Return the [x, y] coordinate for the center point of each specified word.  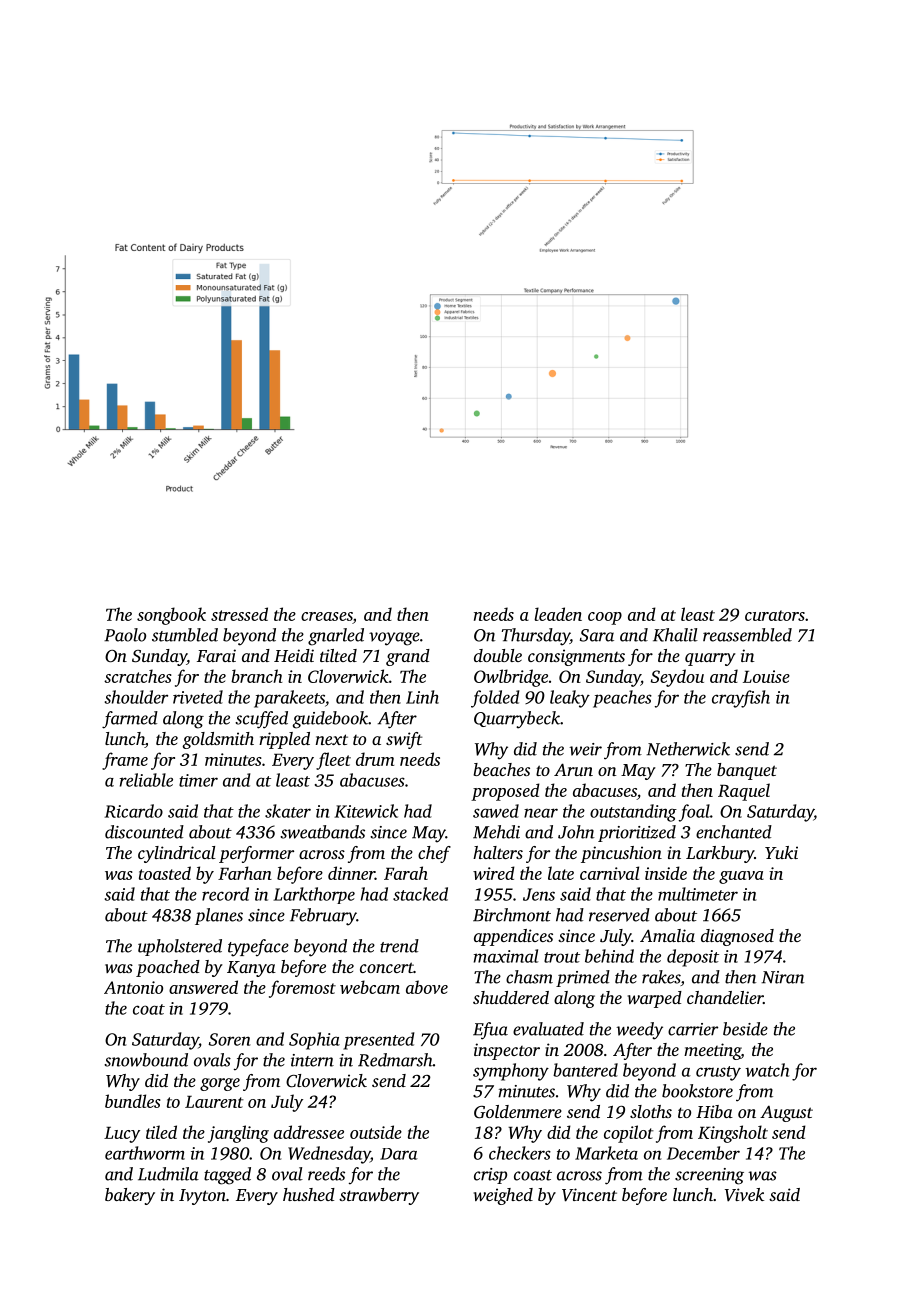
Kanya [251, 969]
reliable [146, 780]
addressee [309, 1132]
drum [375, 759]
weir [585, 749]
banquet [747, 771]
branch [256, 676]
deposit [693, 958]
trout [562, 957]
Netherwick [688, 749]
